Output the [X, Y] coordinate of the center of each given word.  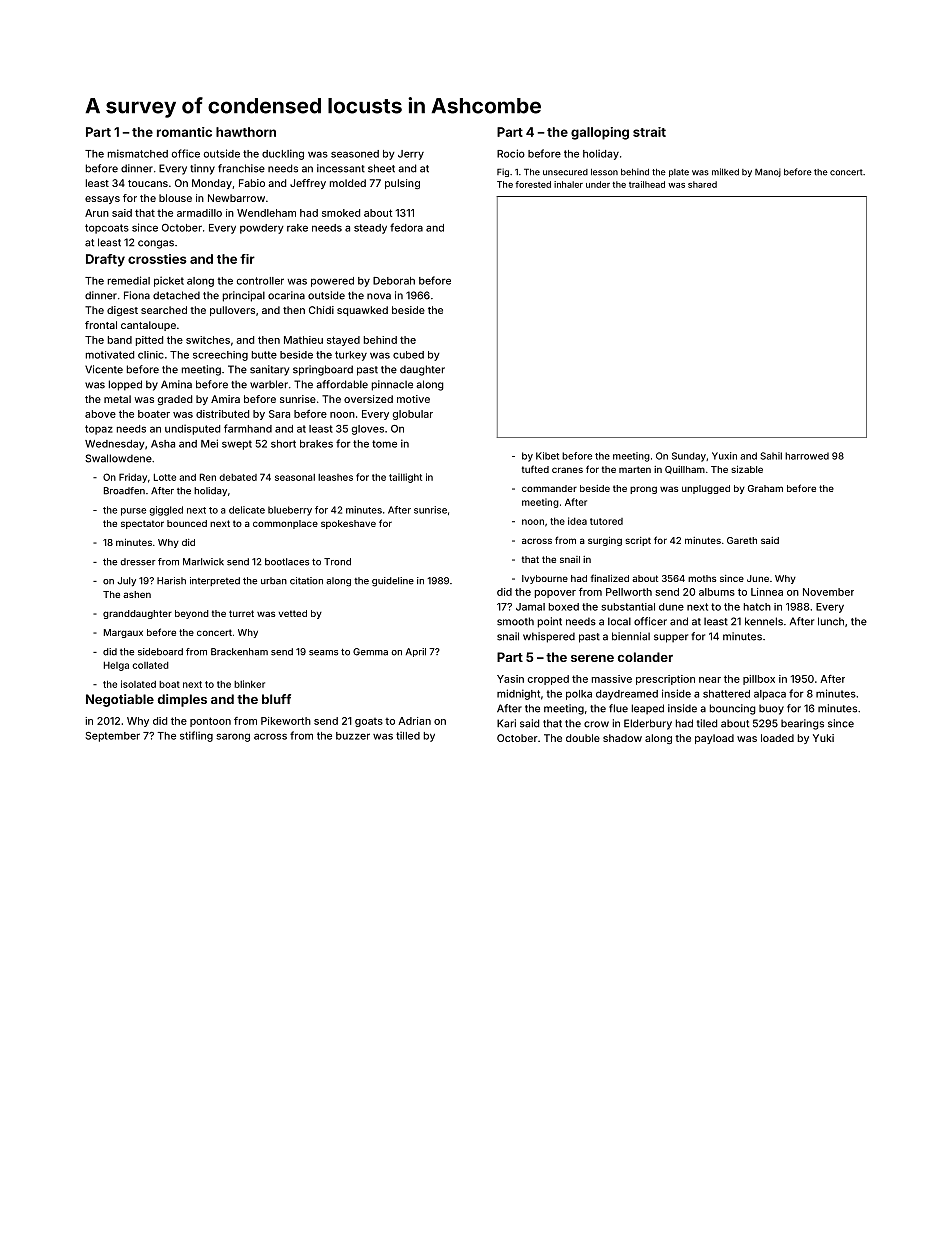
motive [413, 399]
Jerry [411, 155]
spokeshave [348, 524]
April [416, 652]
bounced [187, 523]
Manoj [768, 172]
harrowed [807, 456]
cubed [408, 355]
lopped [125, 385]
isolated [138, 684]
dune [671, 607]
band [120, 340]
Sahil [771, 456]
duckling [283, 154]
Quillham [685, 470]
